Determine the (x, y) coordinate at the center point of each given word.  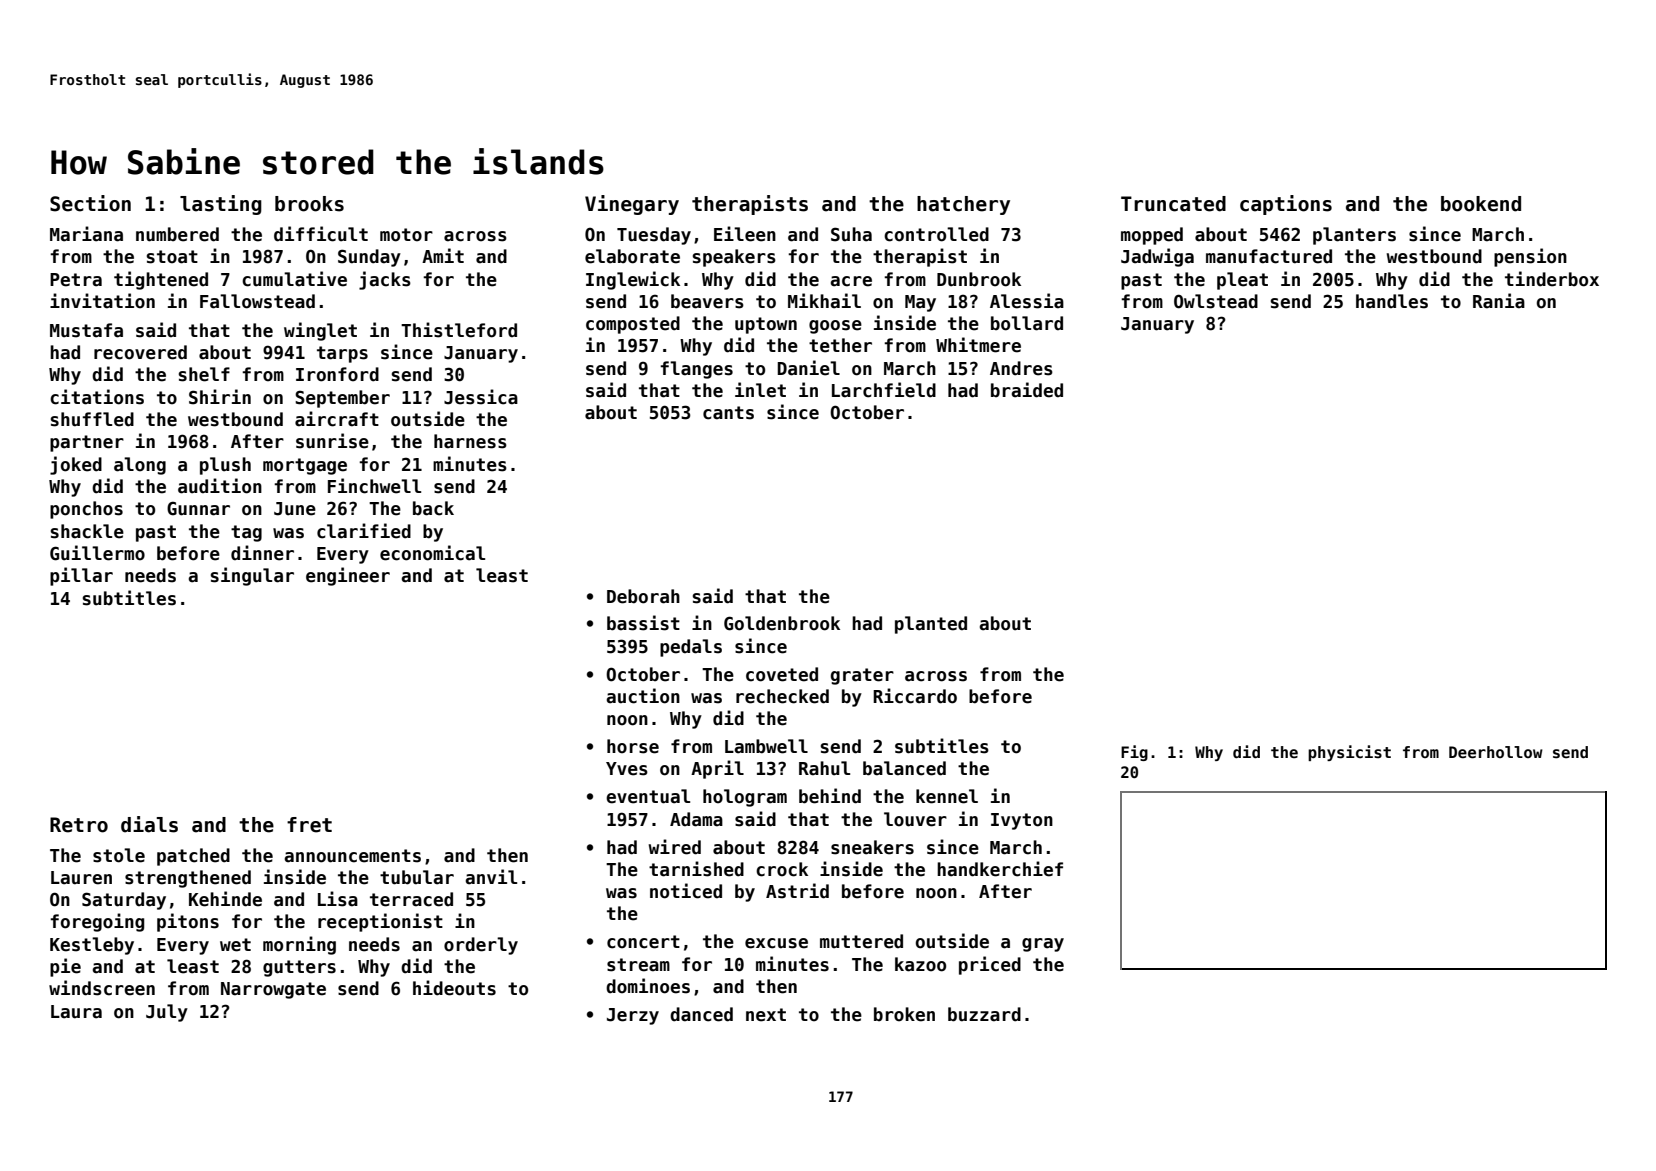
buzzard (984, 1014)
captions (1286, 205)
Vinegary (632, 205)
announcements (353, 856)
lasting (221, 205)
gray (1043, 945)
